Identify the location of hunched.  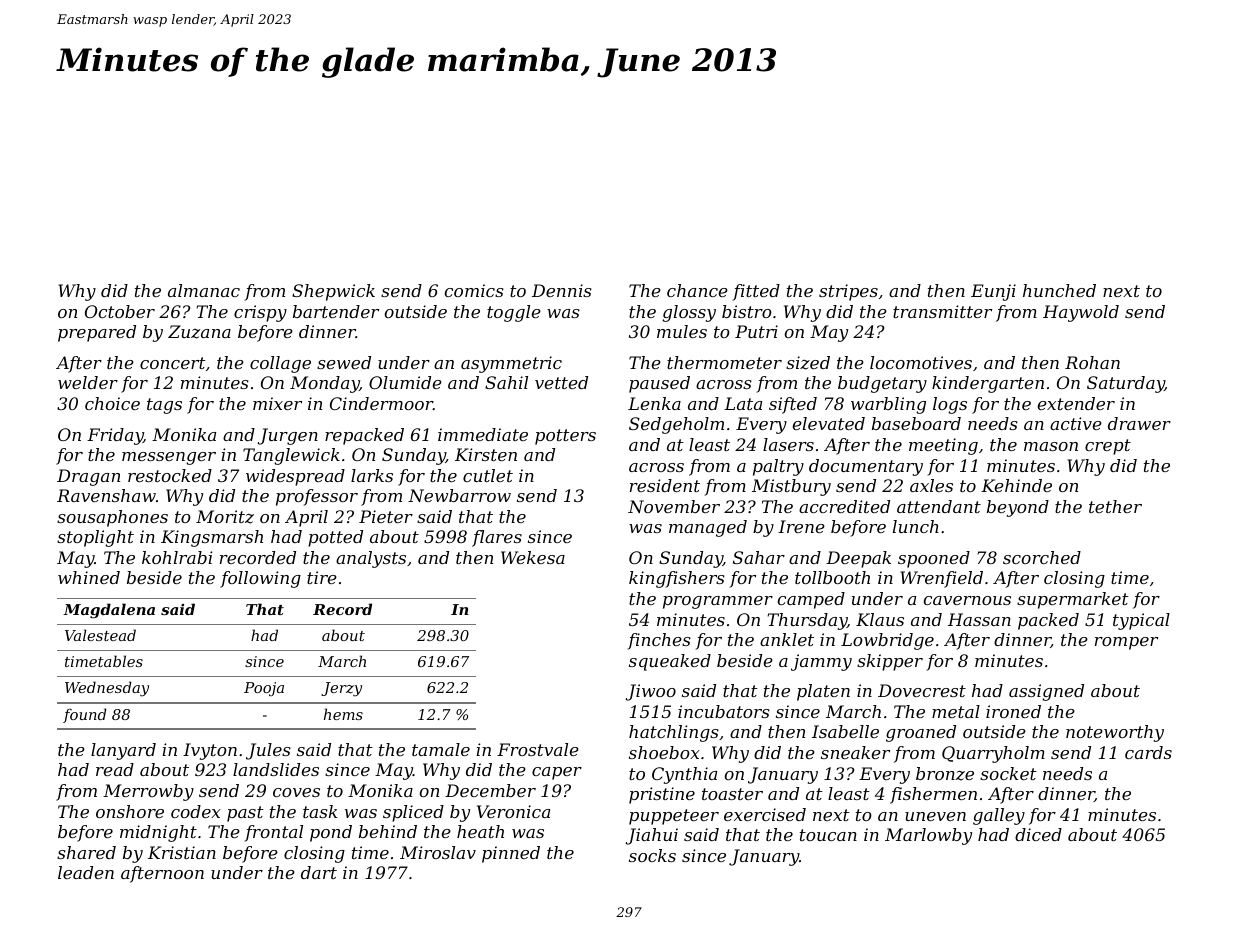
(1059, 290).
